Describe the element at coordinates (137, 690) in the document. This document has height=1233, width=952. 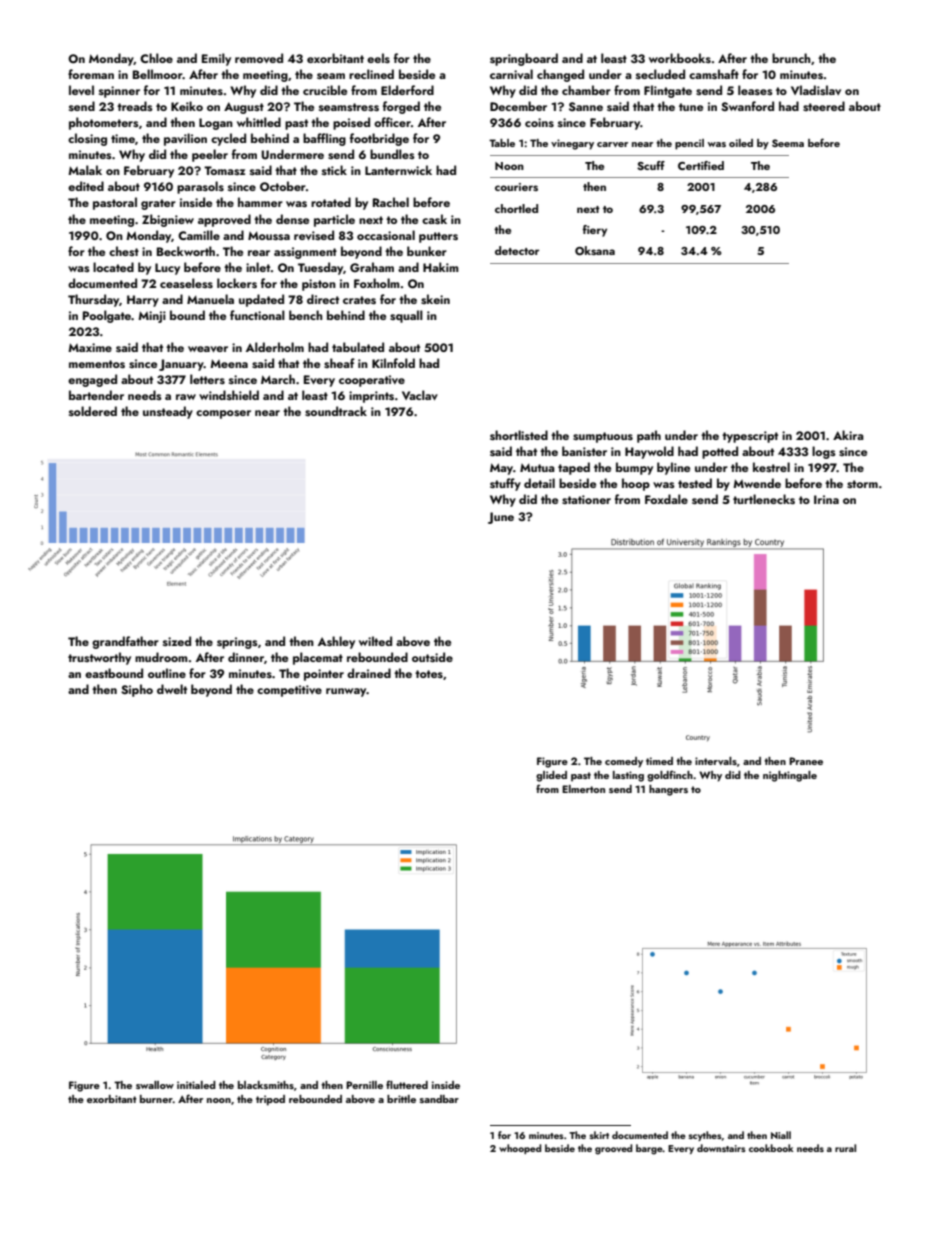
I see `Sipho` at that location.
